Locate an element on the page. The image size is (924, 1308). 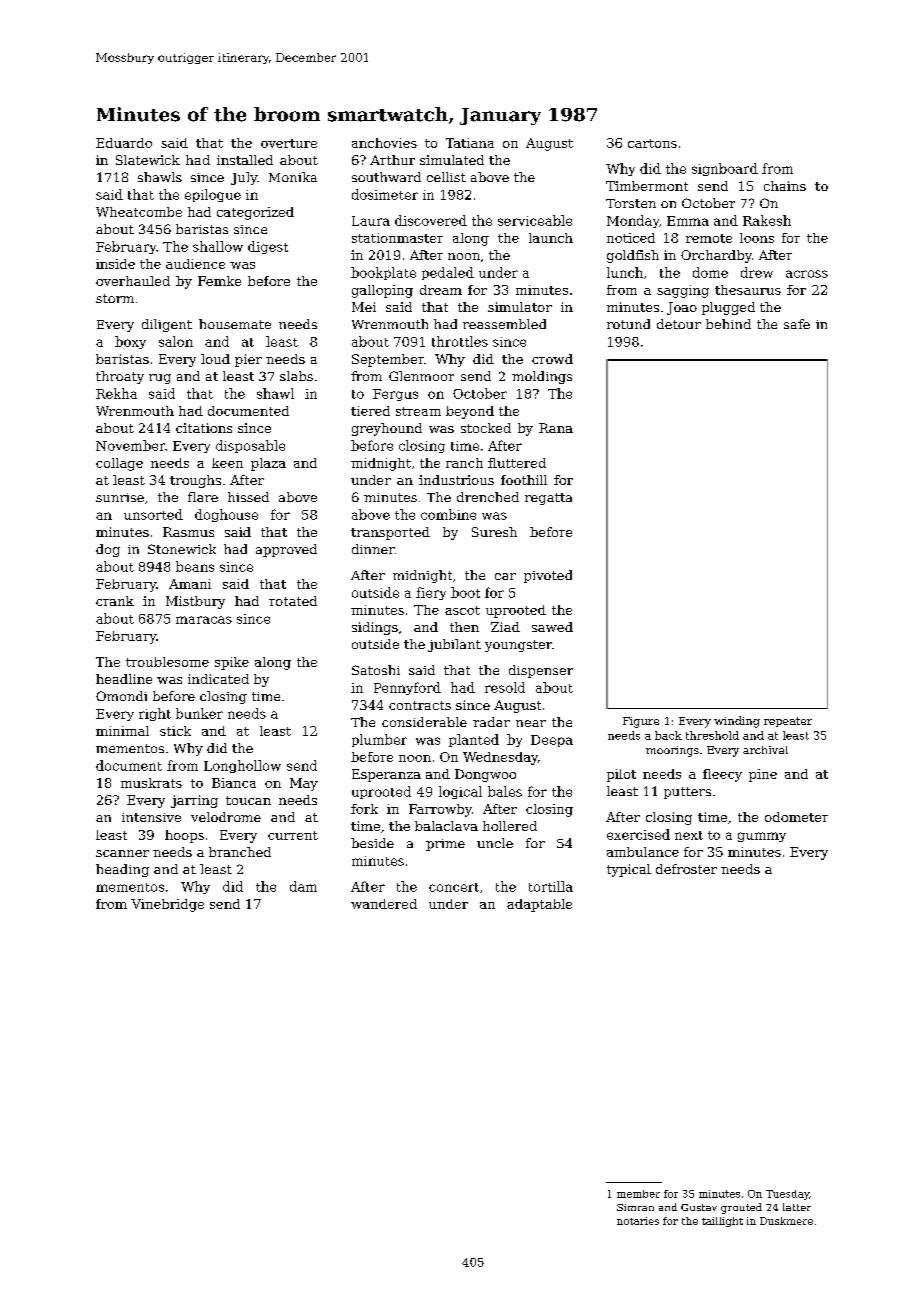
Rana is located at coordinates (556, 428).
